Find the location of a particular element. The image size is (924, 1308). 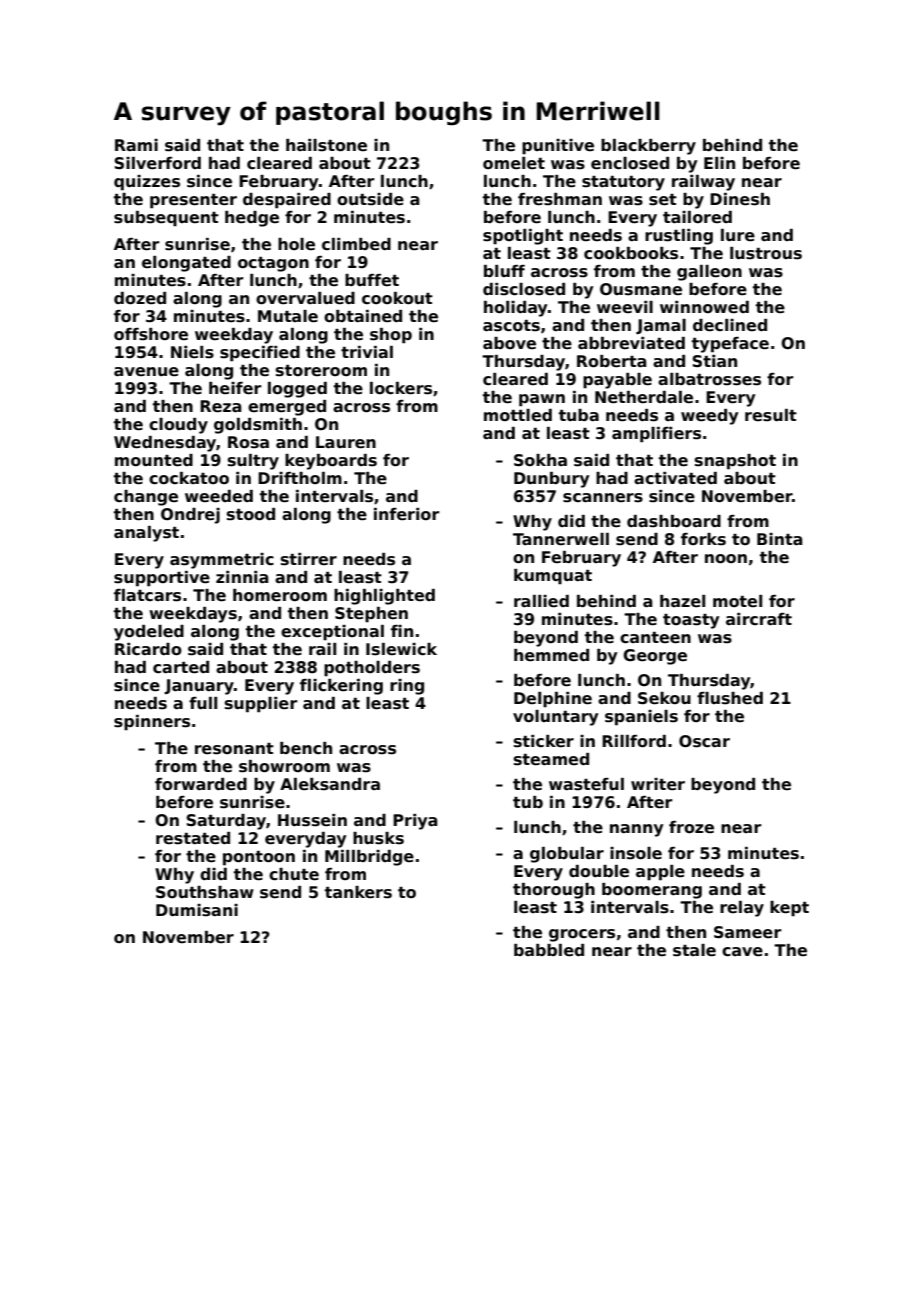

hailstone is located at coordinates (326, 145).
